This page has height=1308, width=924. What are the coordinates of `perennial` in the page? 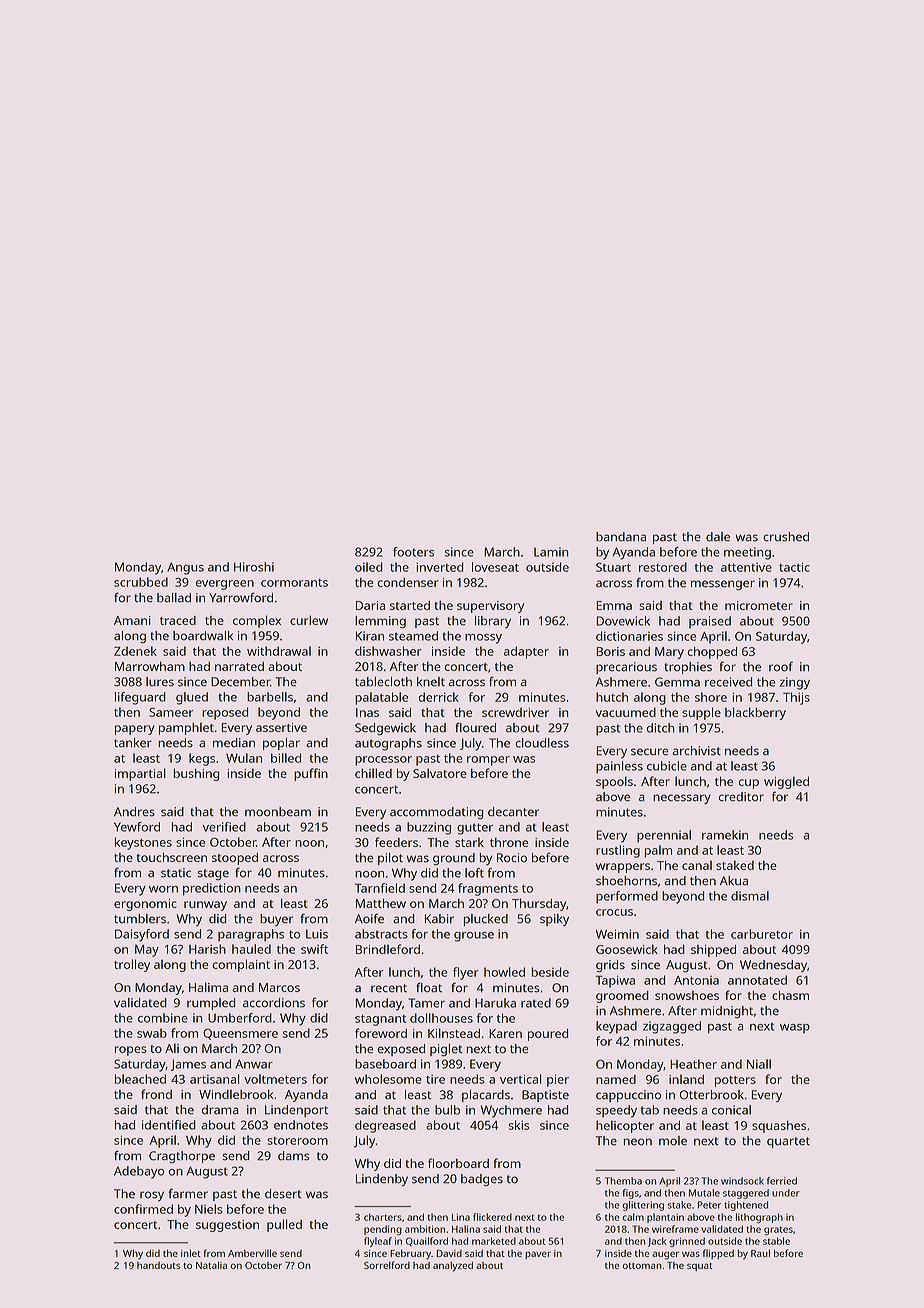 It's located at (664, 836).
